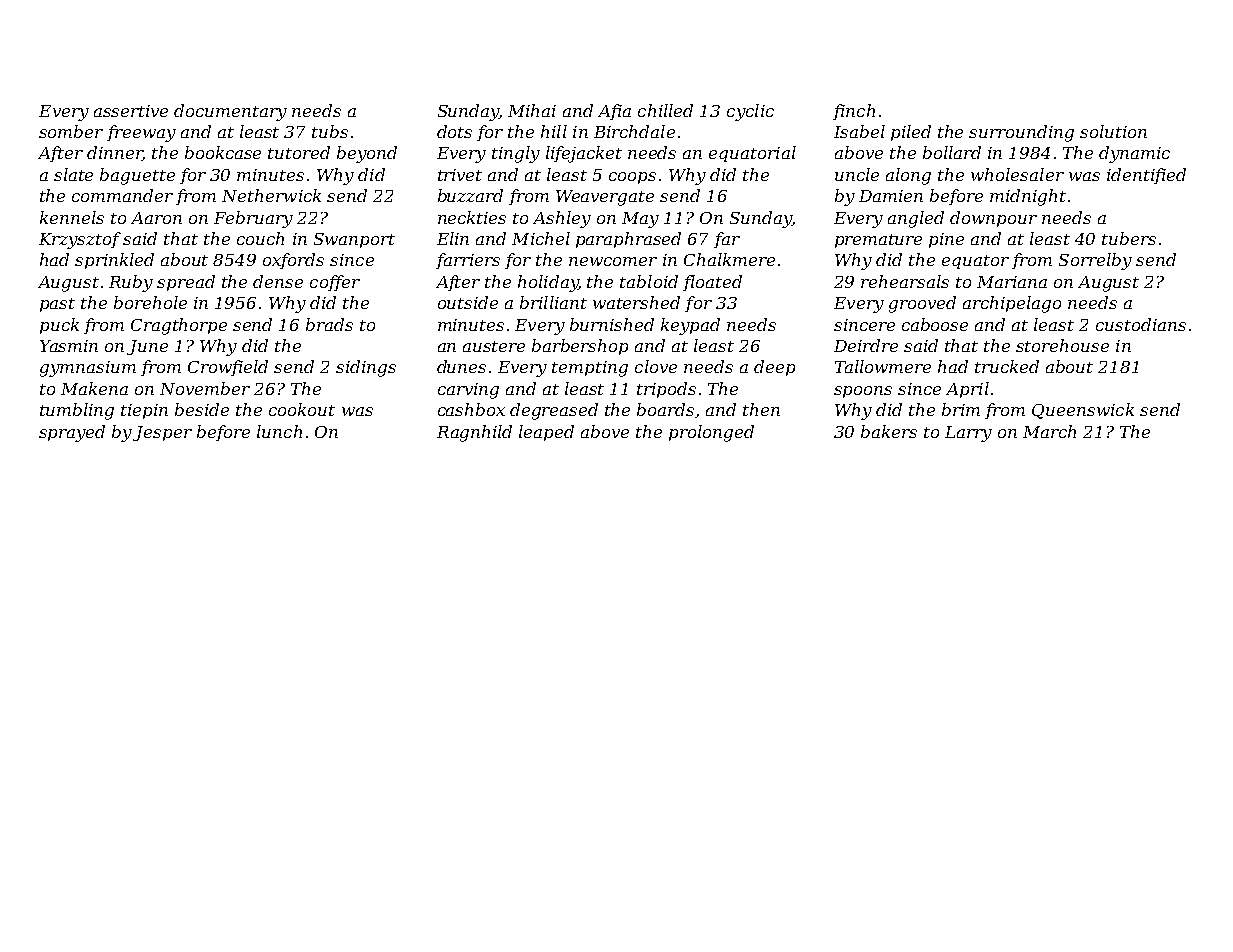  What do you see at coordinates (614, 112) in the screenshot?
I see `Afia` at bounding box center [614, 112].
